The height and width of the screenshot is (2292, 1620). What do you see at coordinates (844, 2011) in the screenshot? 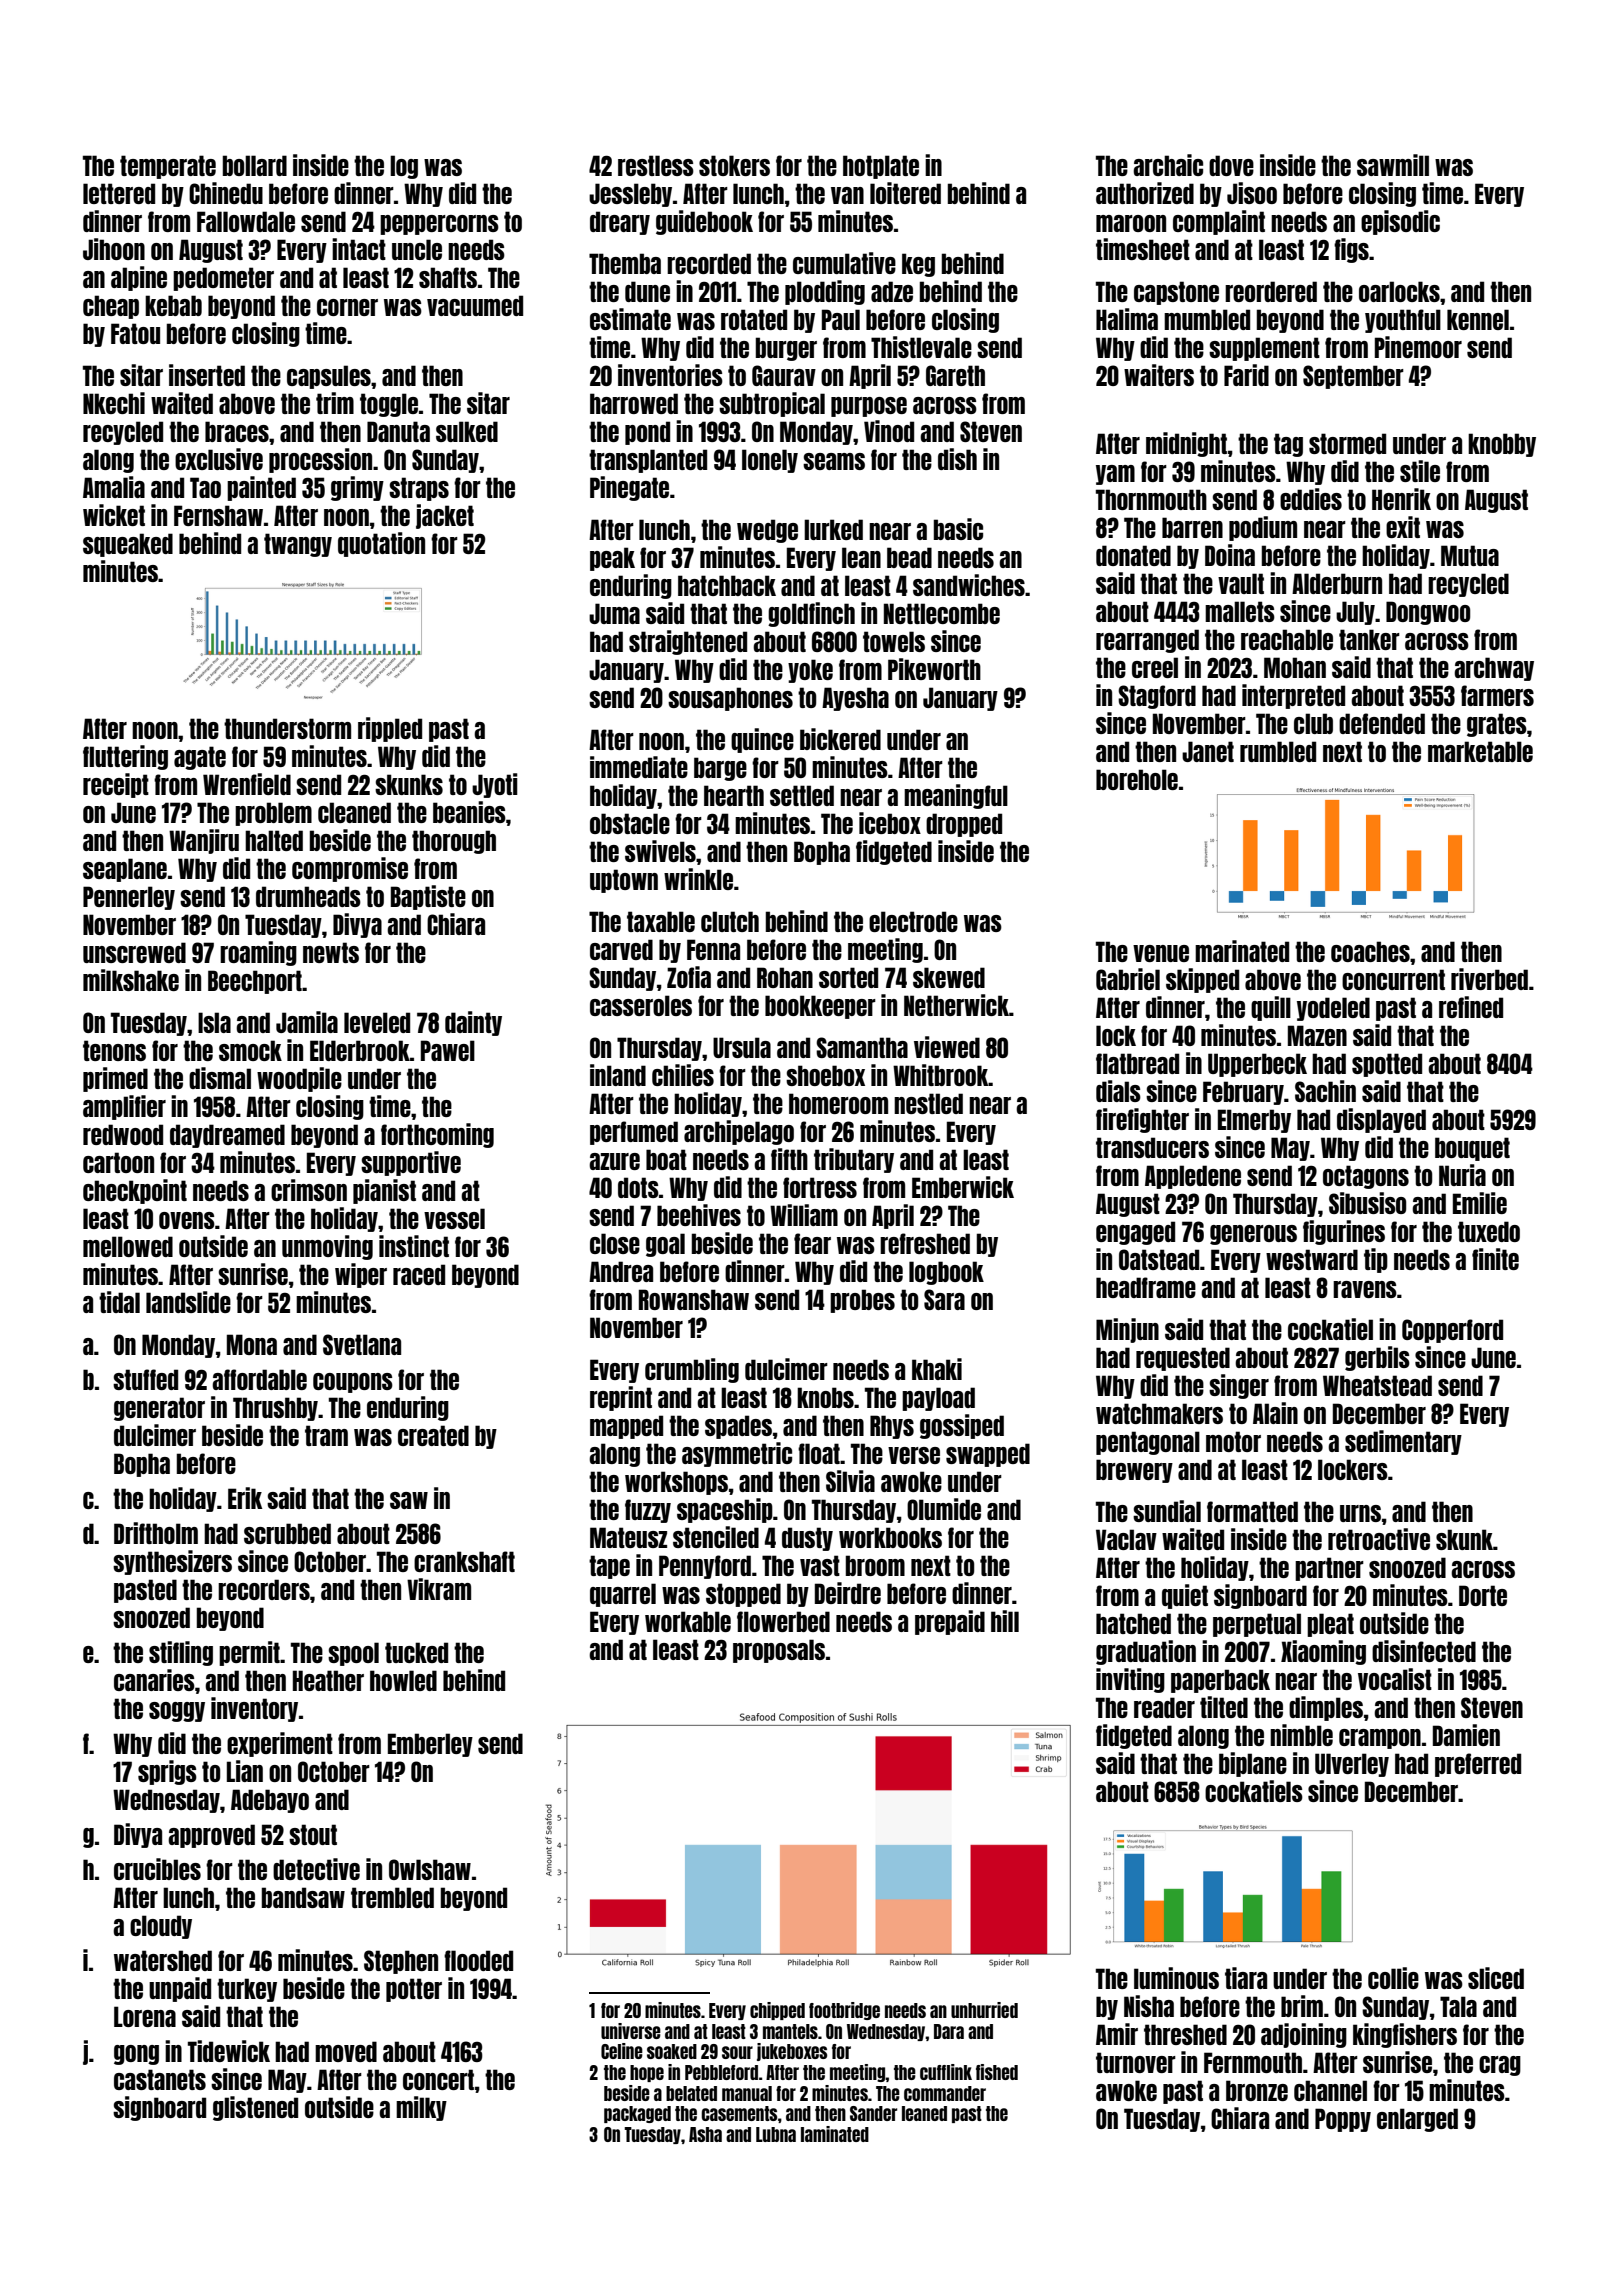
I see `footbridge` at bounding box center [844, 2011].
